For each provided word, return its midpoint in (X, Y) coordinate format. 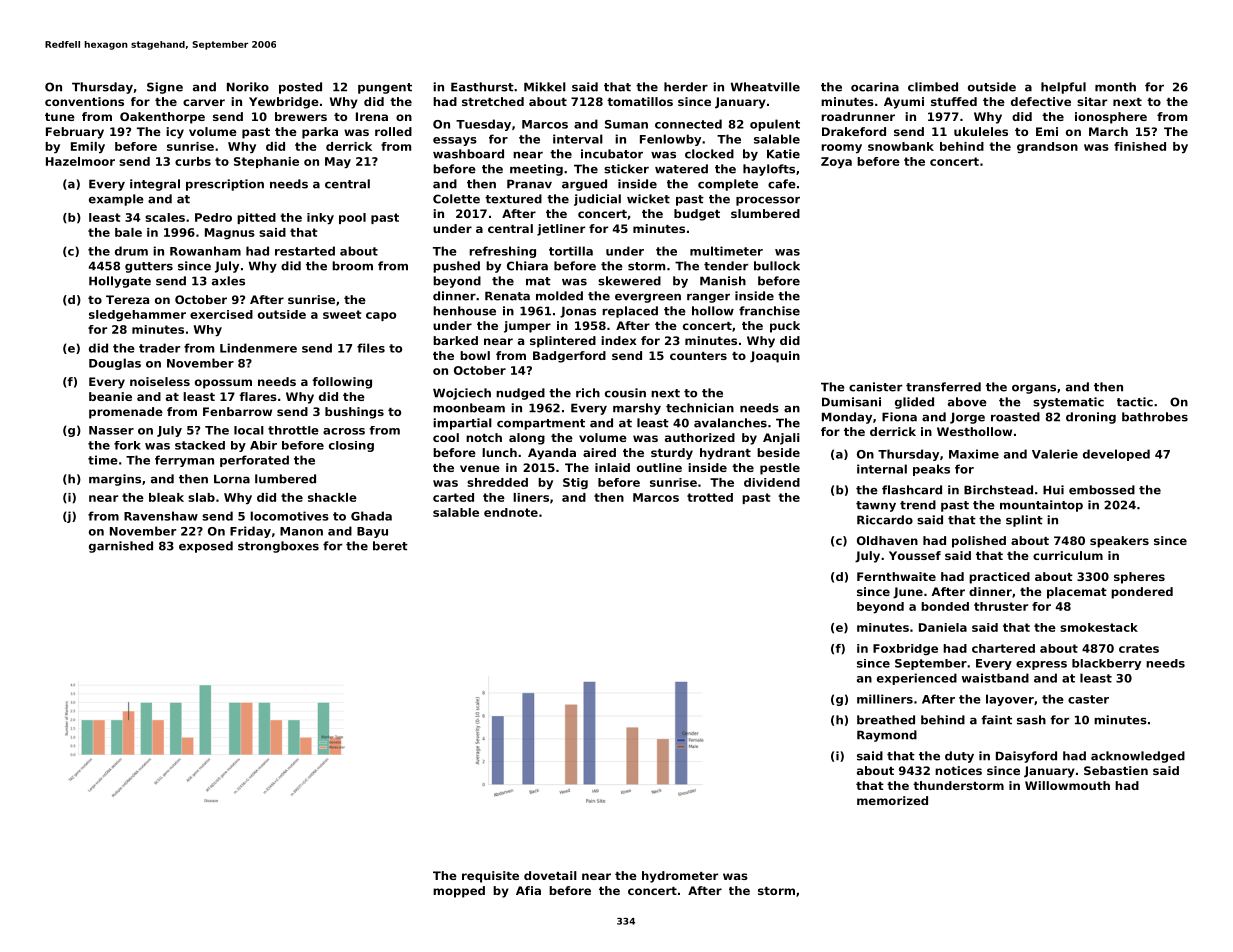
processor (768, 201)
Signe (165, 88)
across (344, 431)
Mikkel (545, 87)
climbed (933, 87)
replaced (630, 312)
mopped (459, 892)
